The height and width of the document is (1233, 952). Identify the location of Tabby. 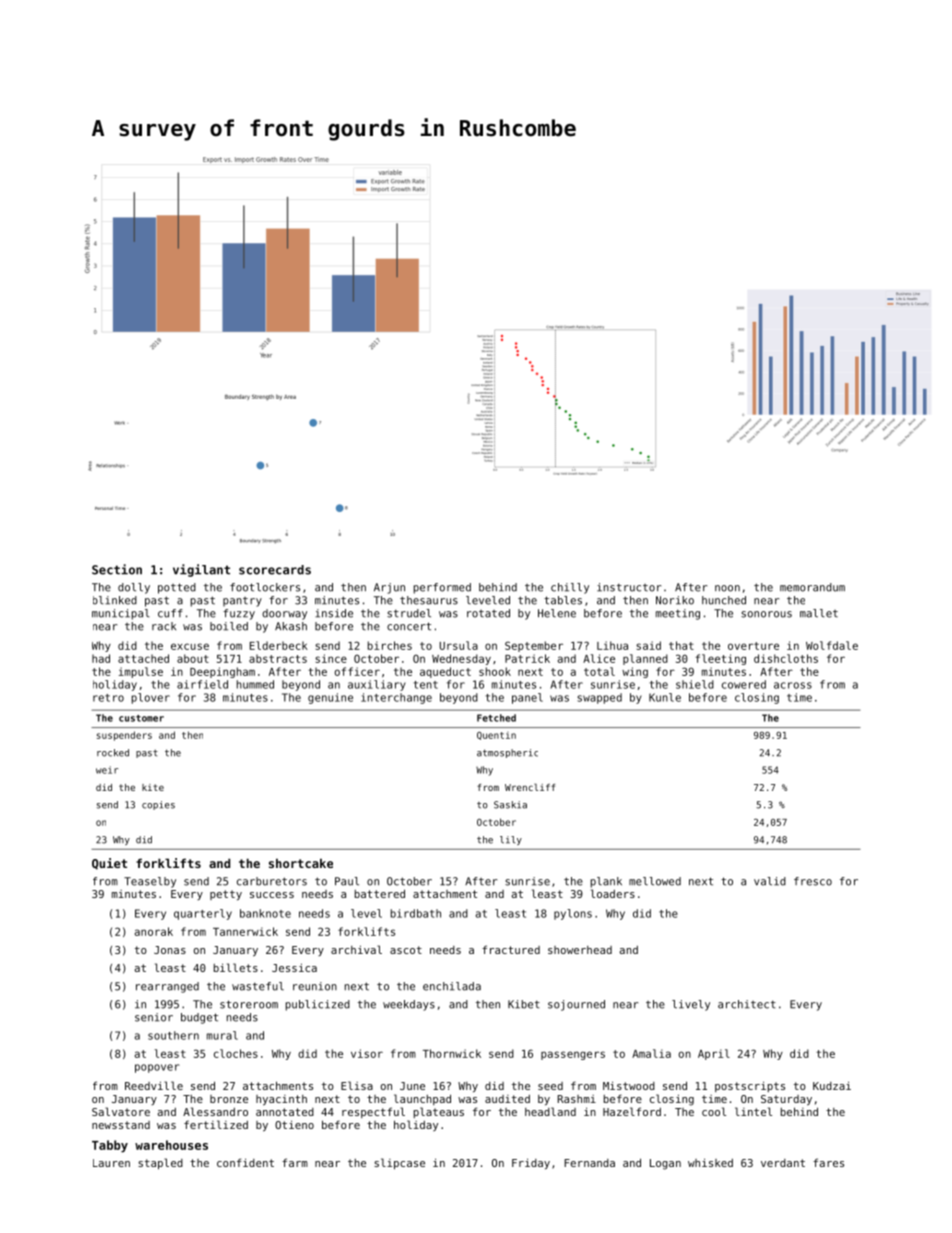
(110, 1146).
